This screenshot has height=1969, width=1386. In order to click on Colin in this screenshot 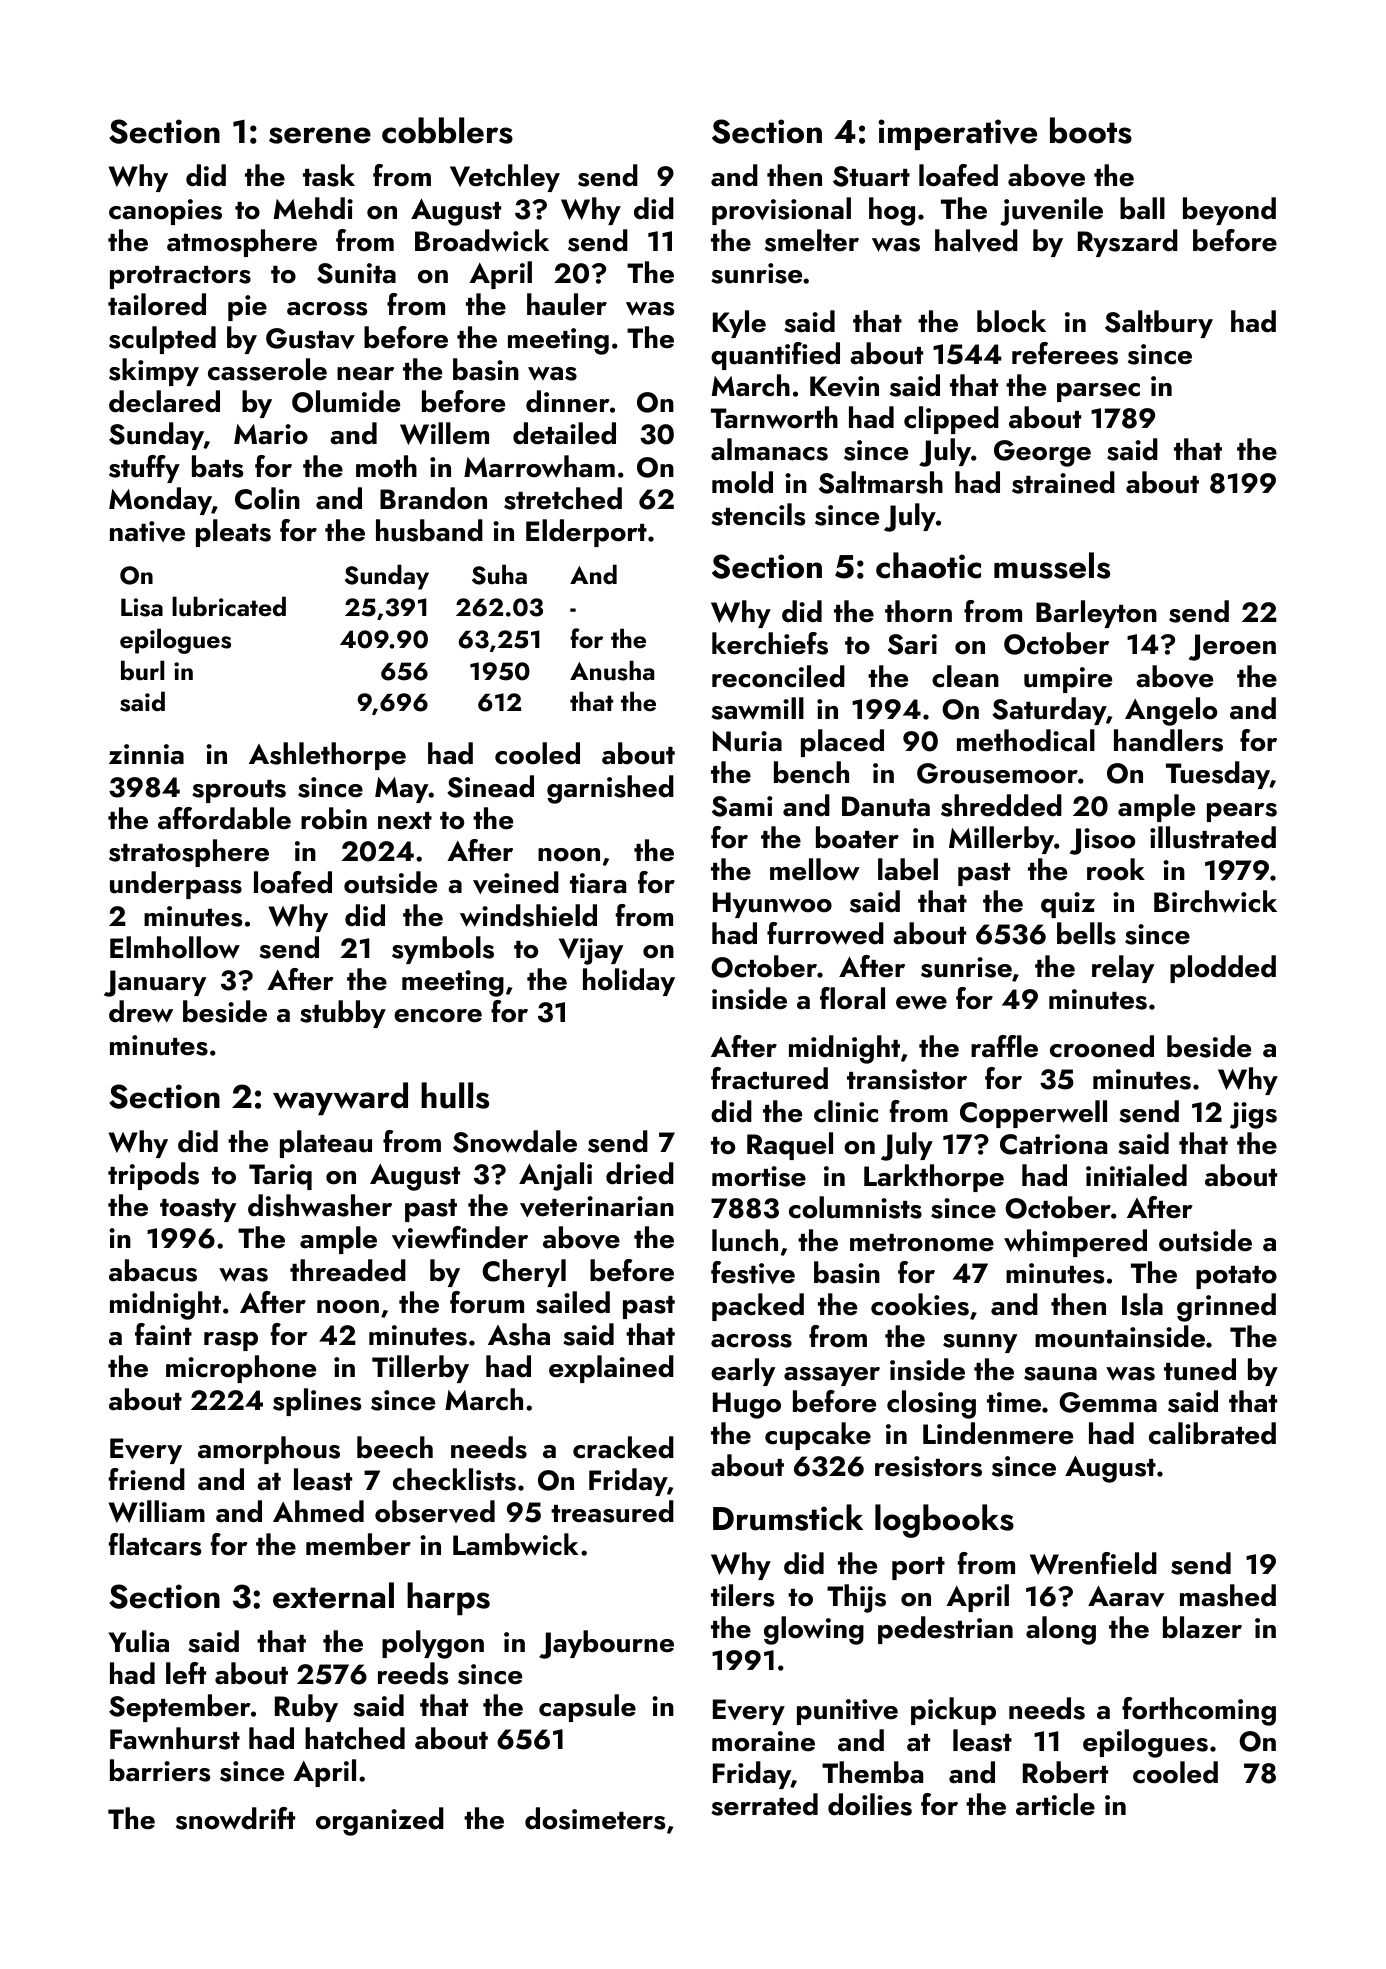, I will do `click(267, 498)`.
